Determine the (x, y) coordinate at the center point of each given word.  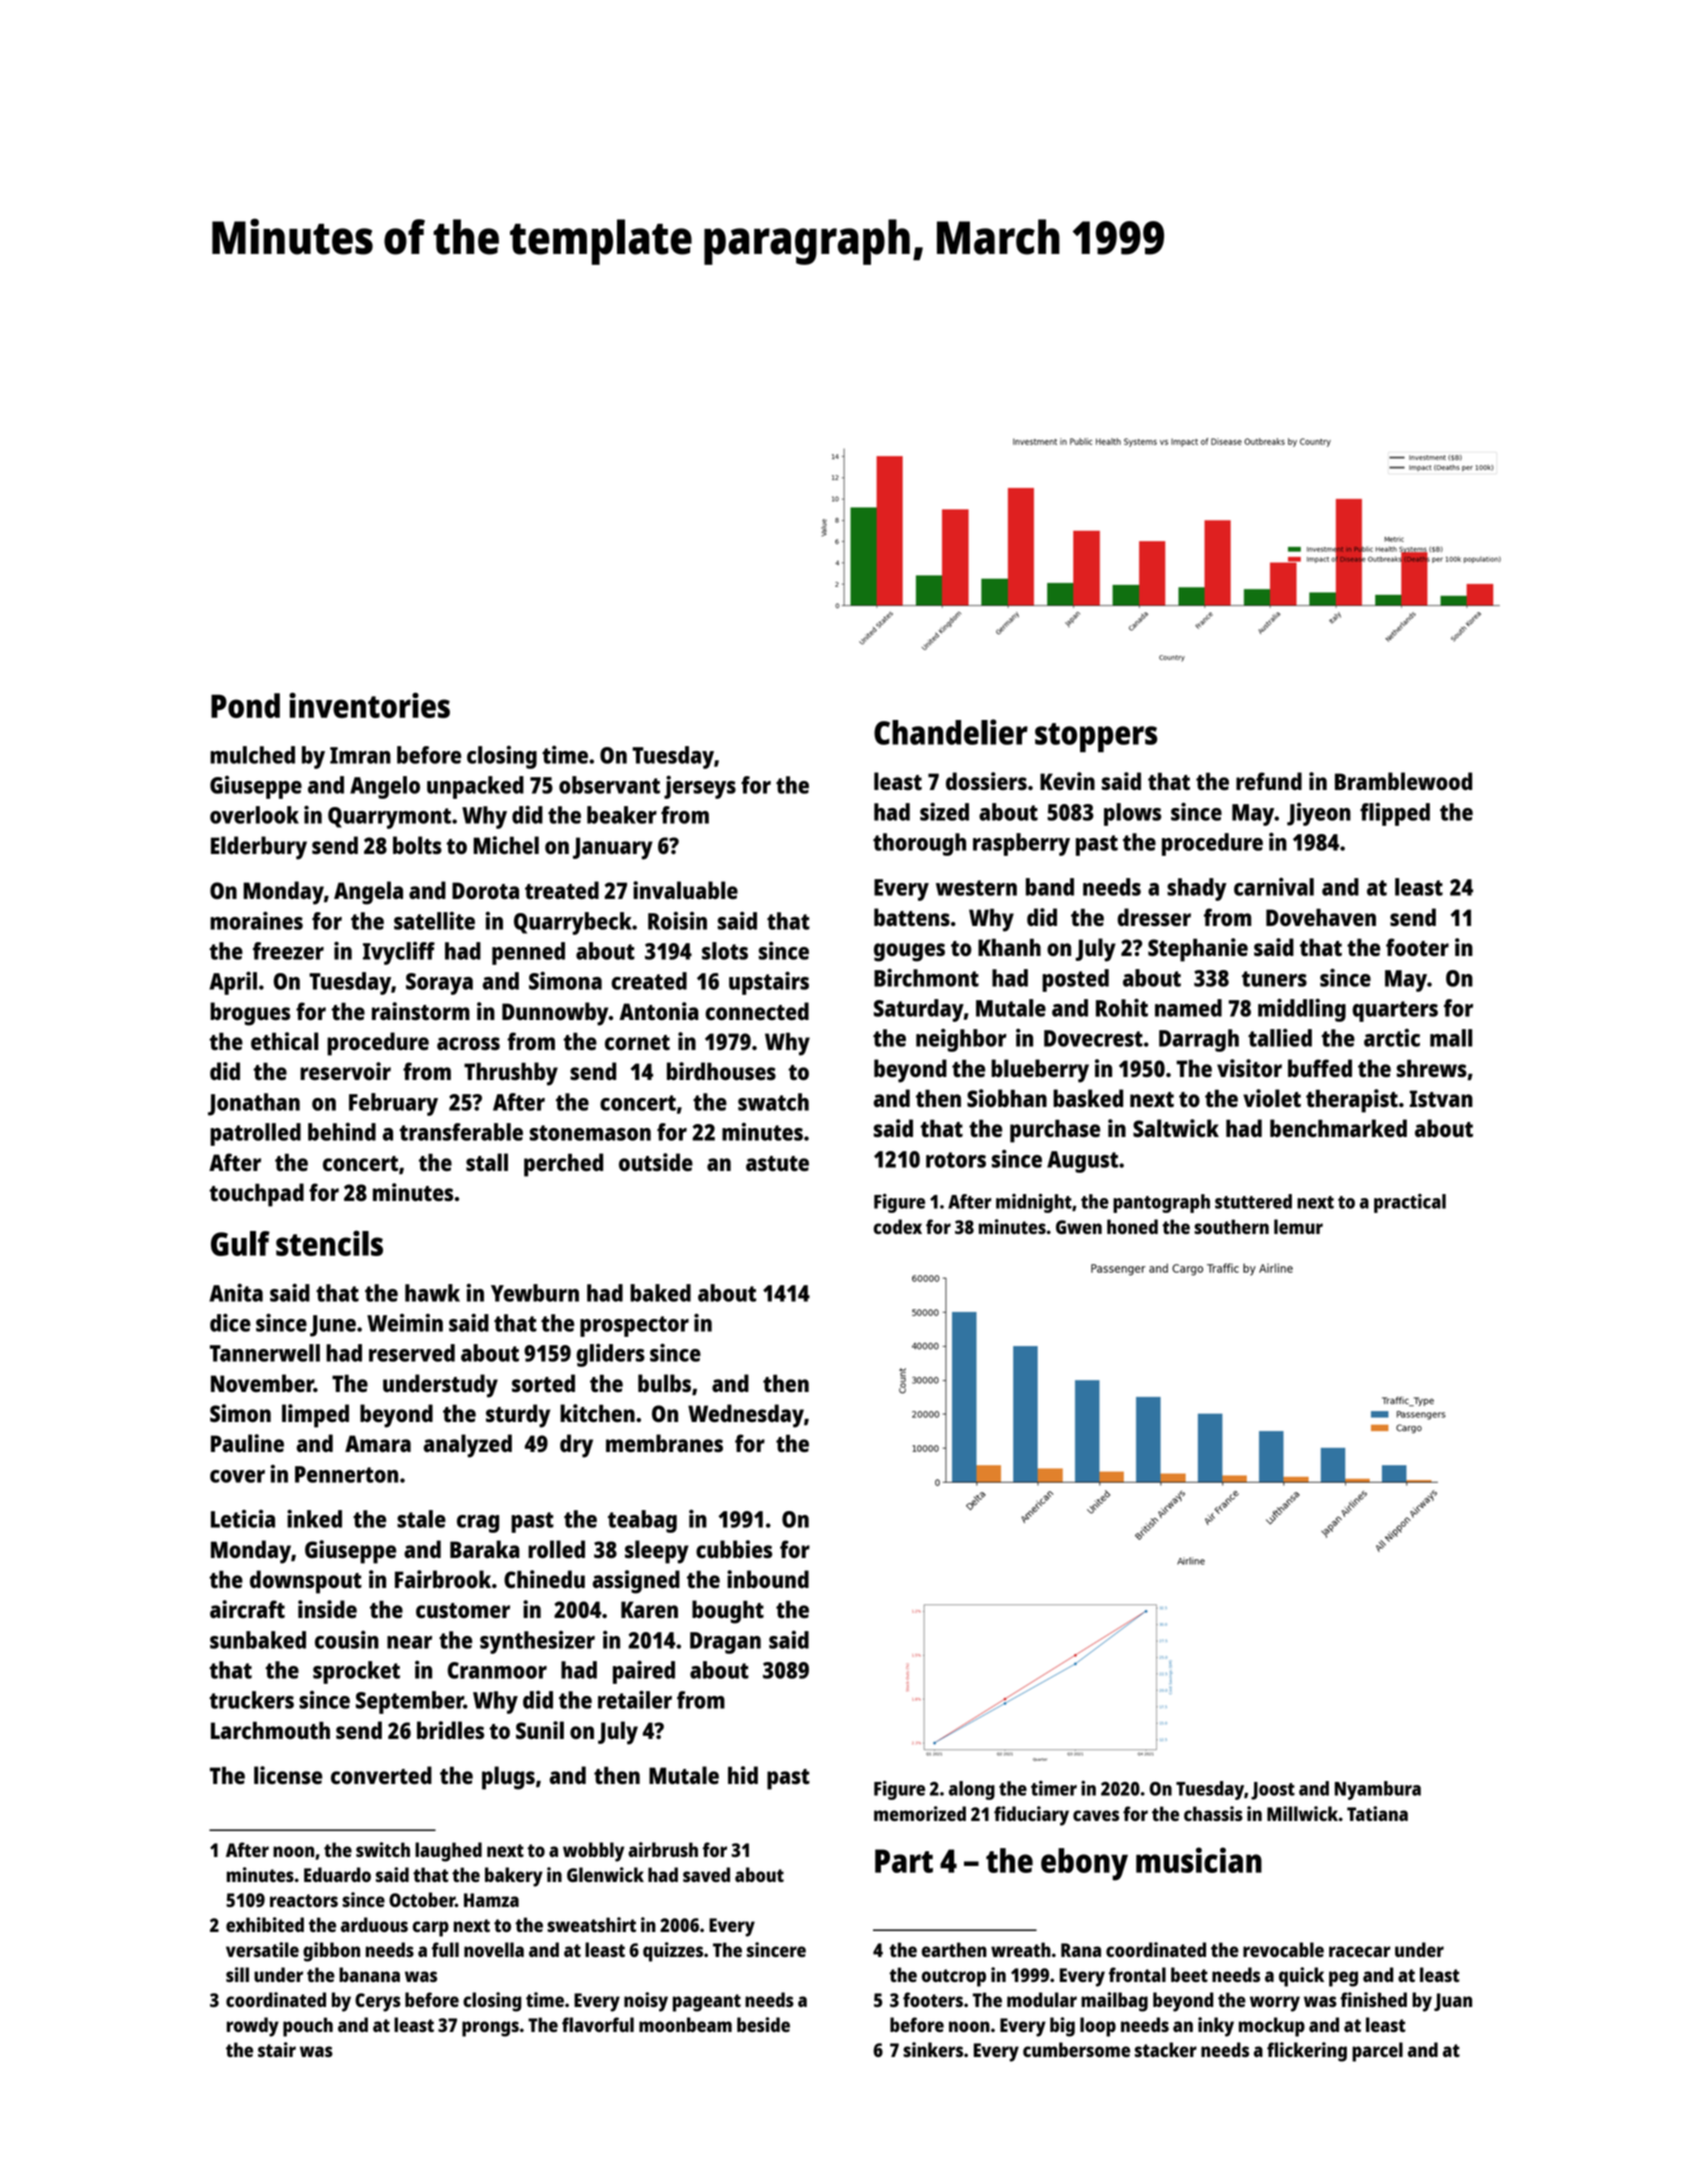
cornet (637, 1042)
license (288, 1775)
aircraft (247, 1609)
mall (1451, 1038)
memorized (920, 1813)
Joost (1273, 1791)
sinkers (933, 2049)
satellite (434, 921)
